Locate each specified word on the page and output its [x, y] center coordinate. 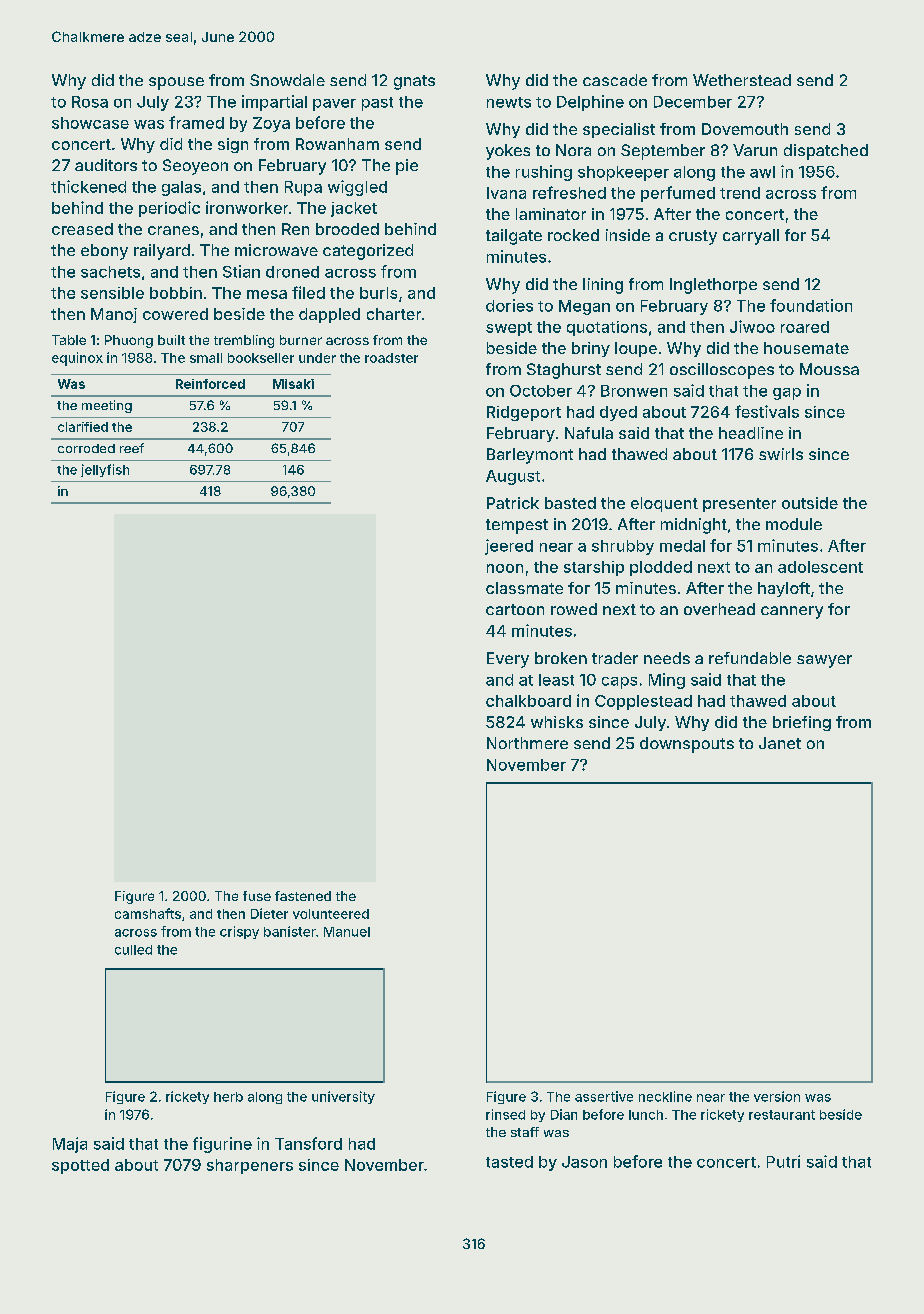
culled [133, 950]
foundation [811, 305]
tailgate [514, 237]
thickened [88, 186]
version [777, 1096]
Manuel [347, 932]
